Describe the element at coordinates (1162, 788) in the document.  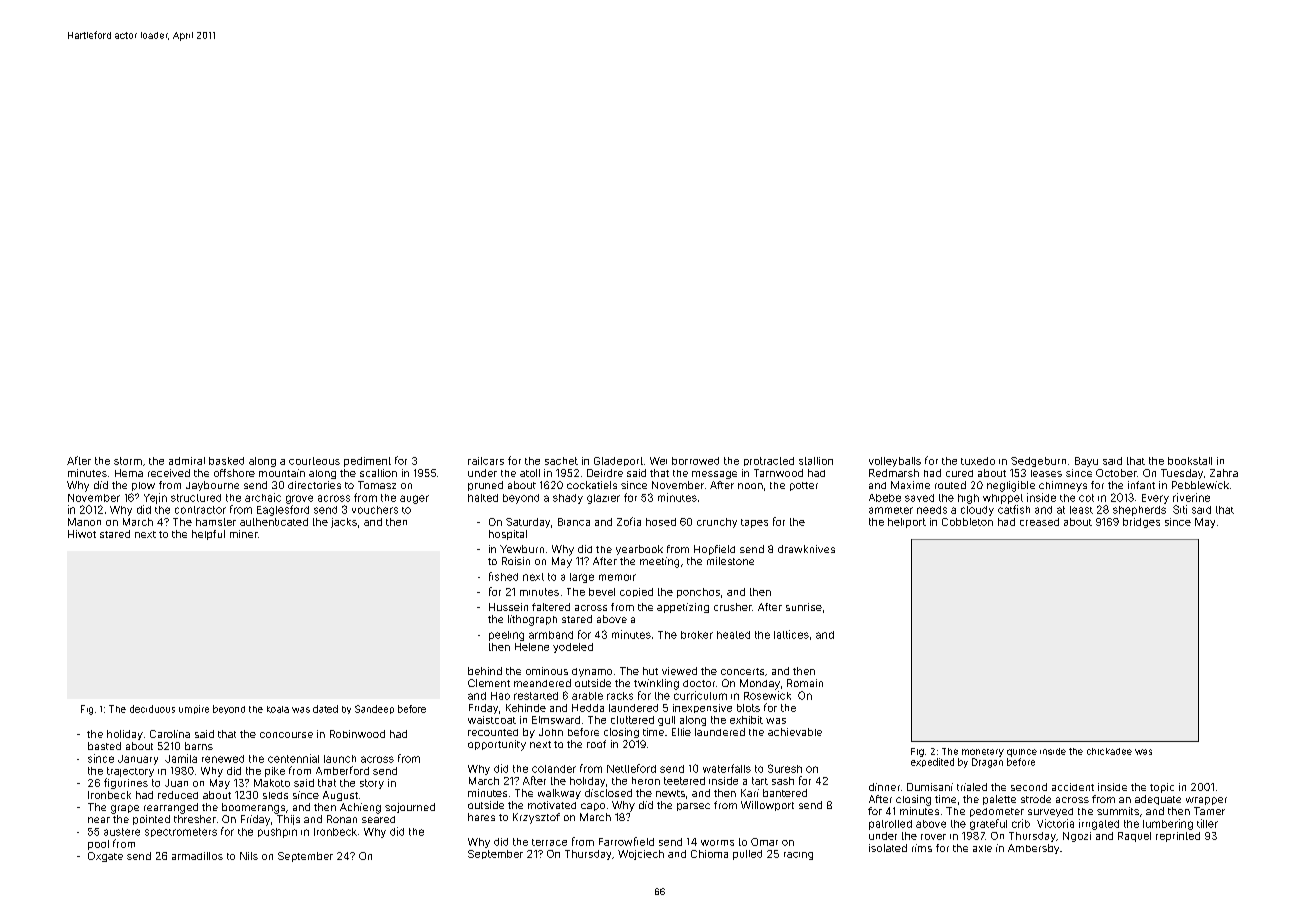
I see `topic` at that location.
